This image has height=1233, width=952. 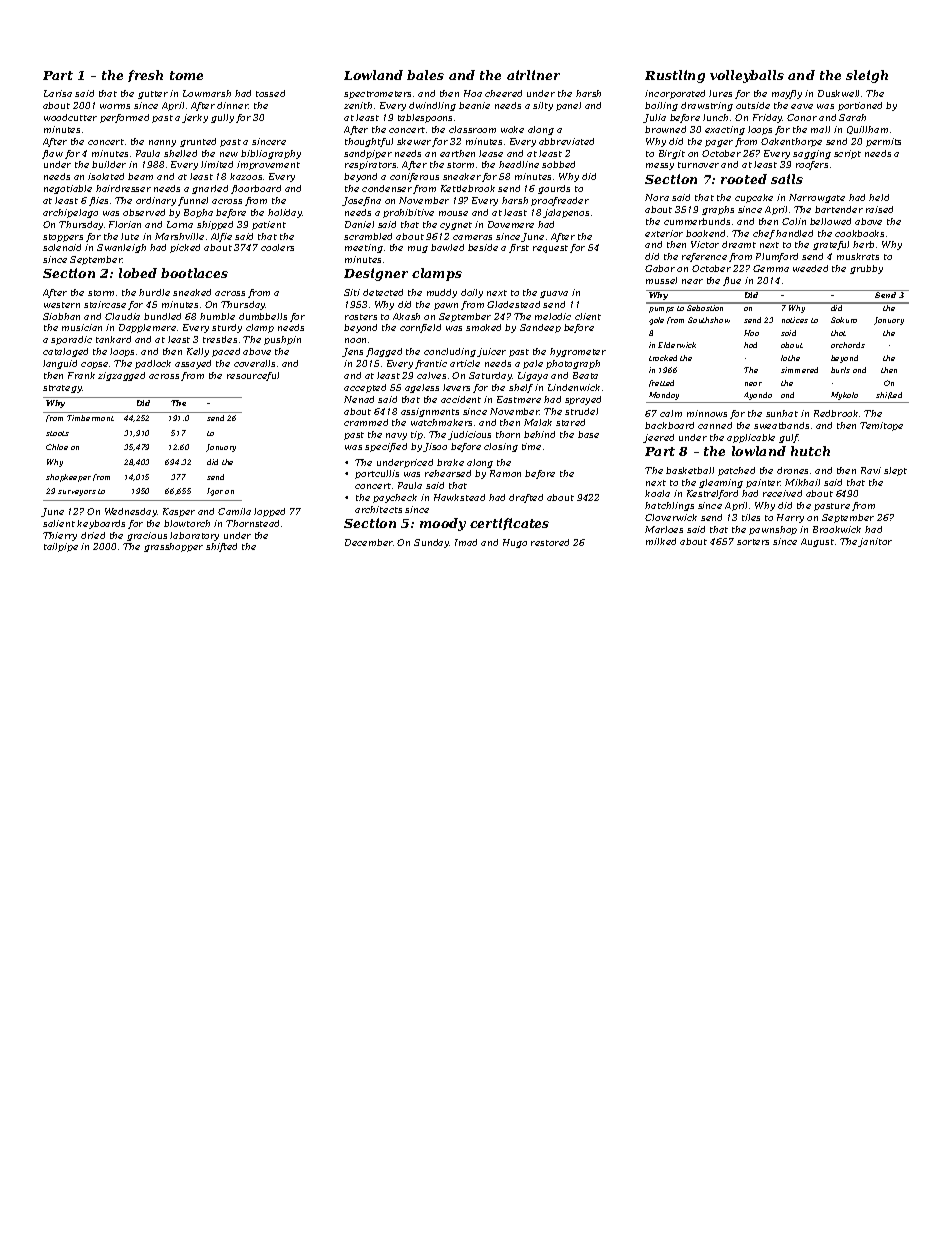 What do you see at coordinates (194, 273) in the image?
I see `bootlaces` at bounding box center [194, 273].
